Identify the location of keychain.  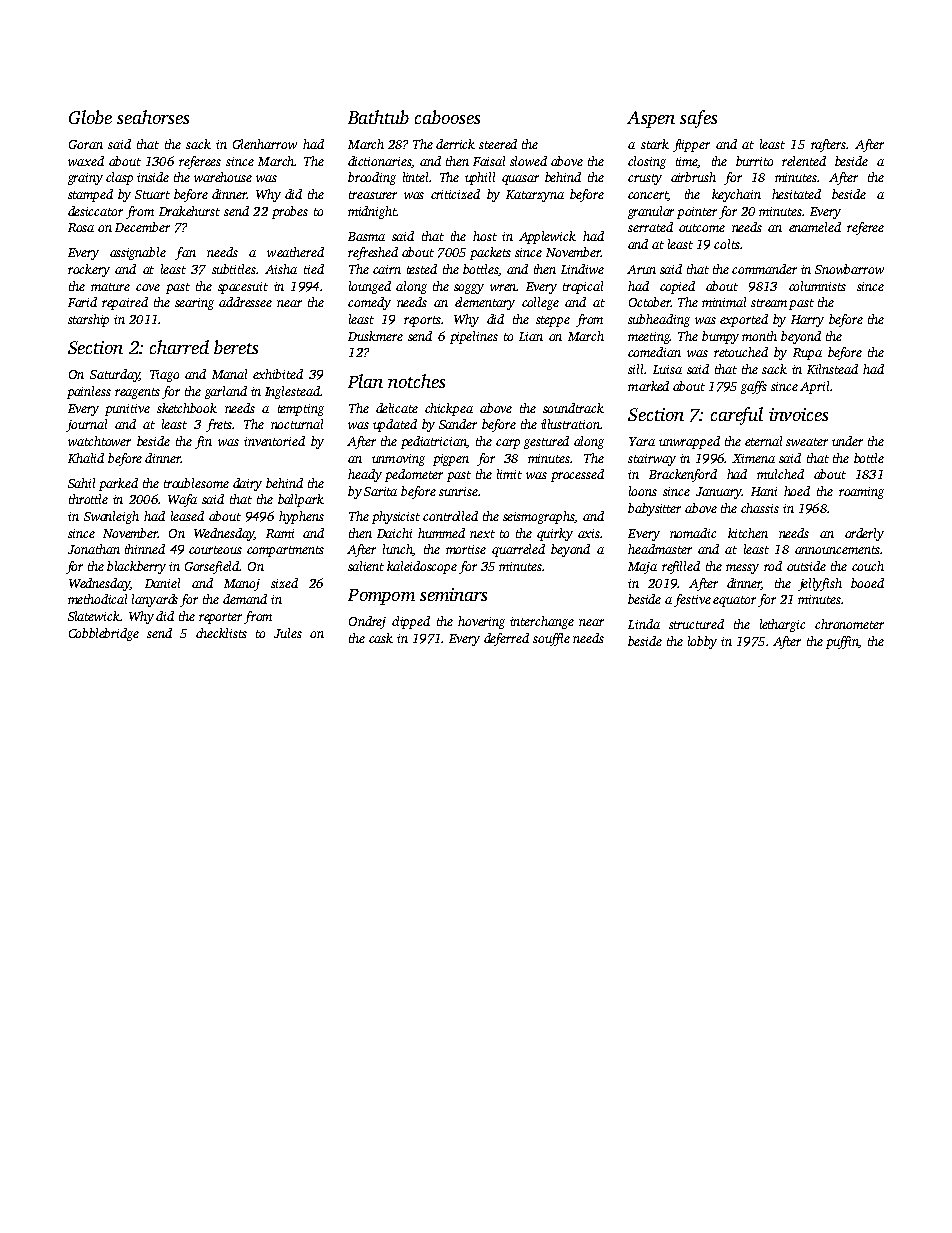
(736, 195).
